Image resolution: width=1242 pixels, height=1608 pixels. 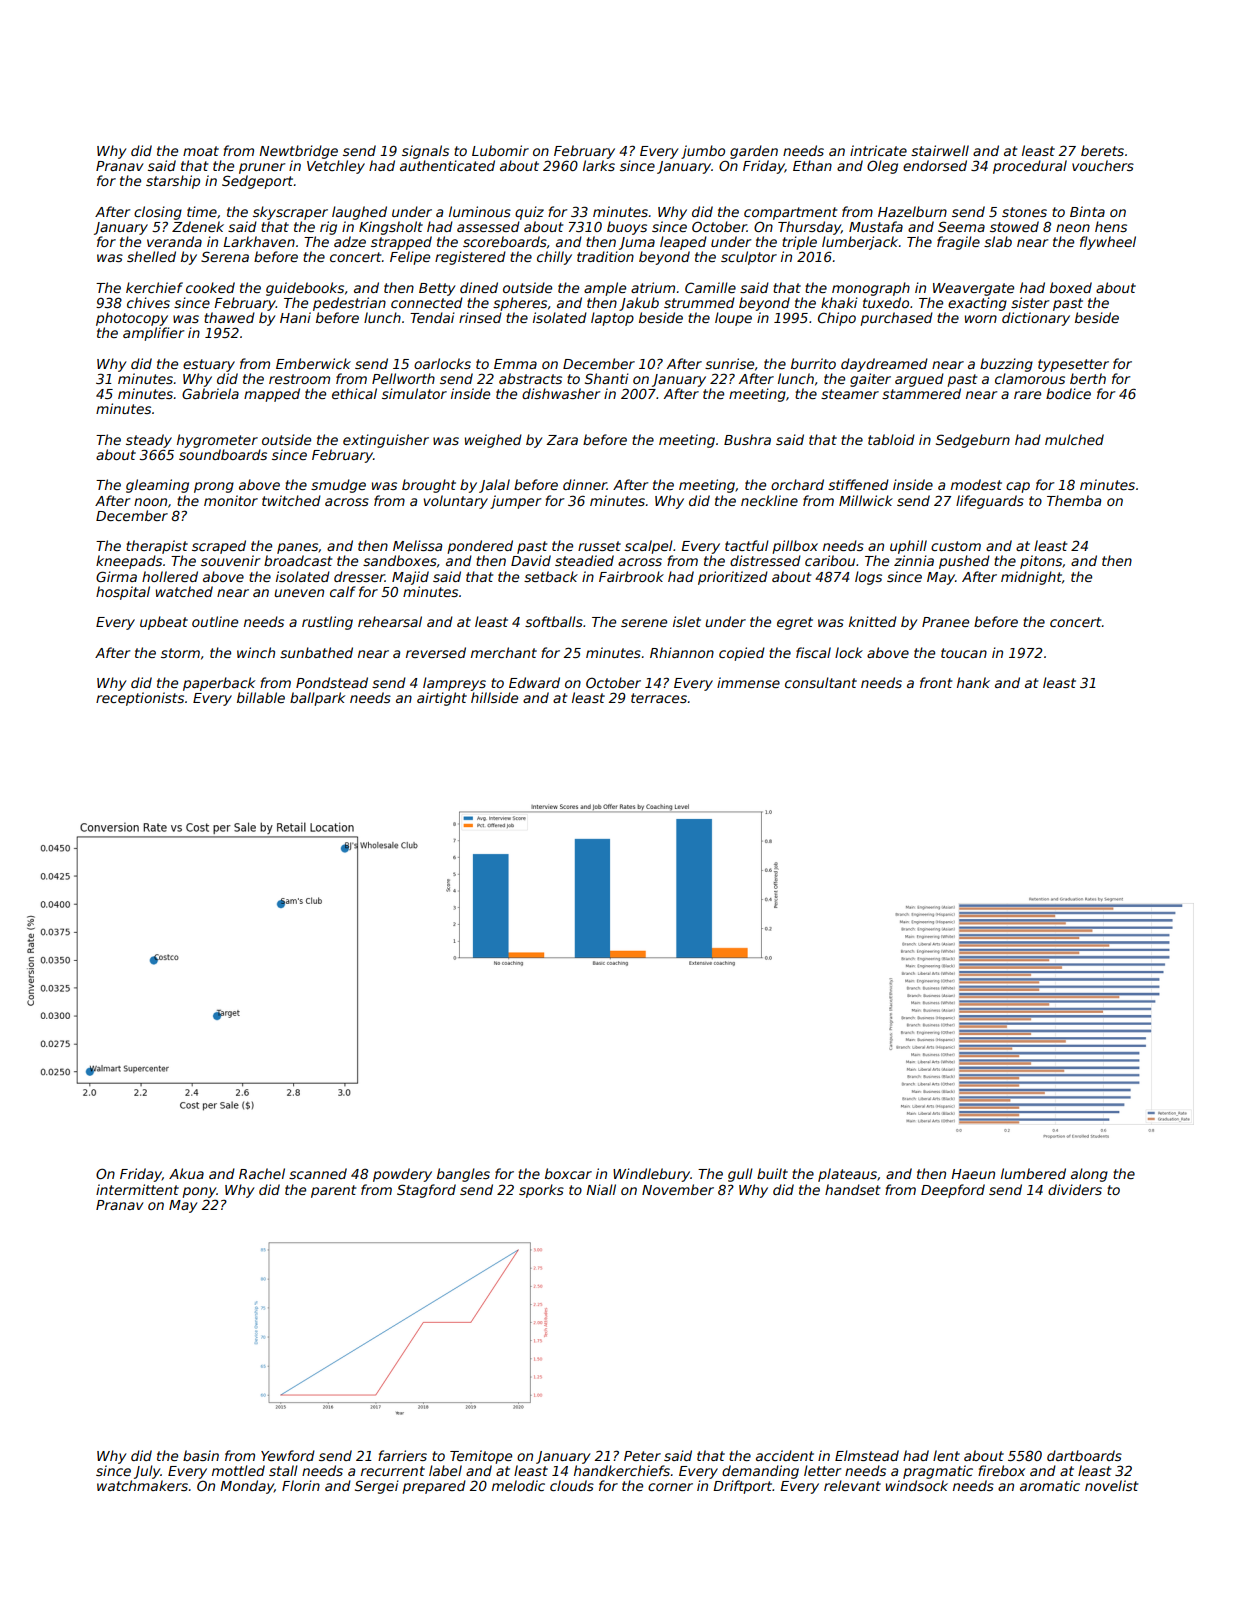 What do you see at coordinates (878, 150) in the screenshot?
I see `intricate` at bounding box center [878, 150].
